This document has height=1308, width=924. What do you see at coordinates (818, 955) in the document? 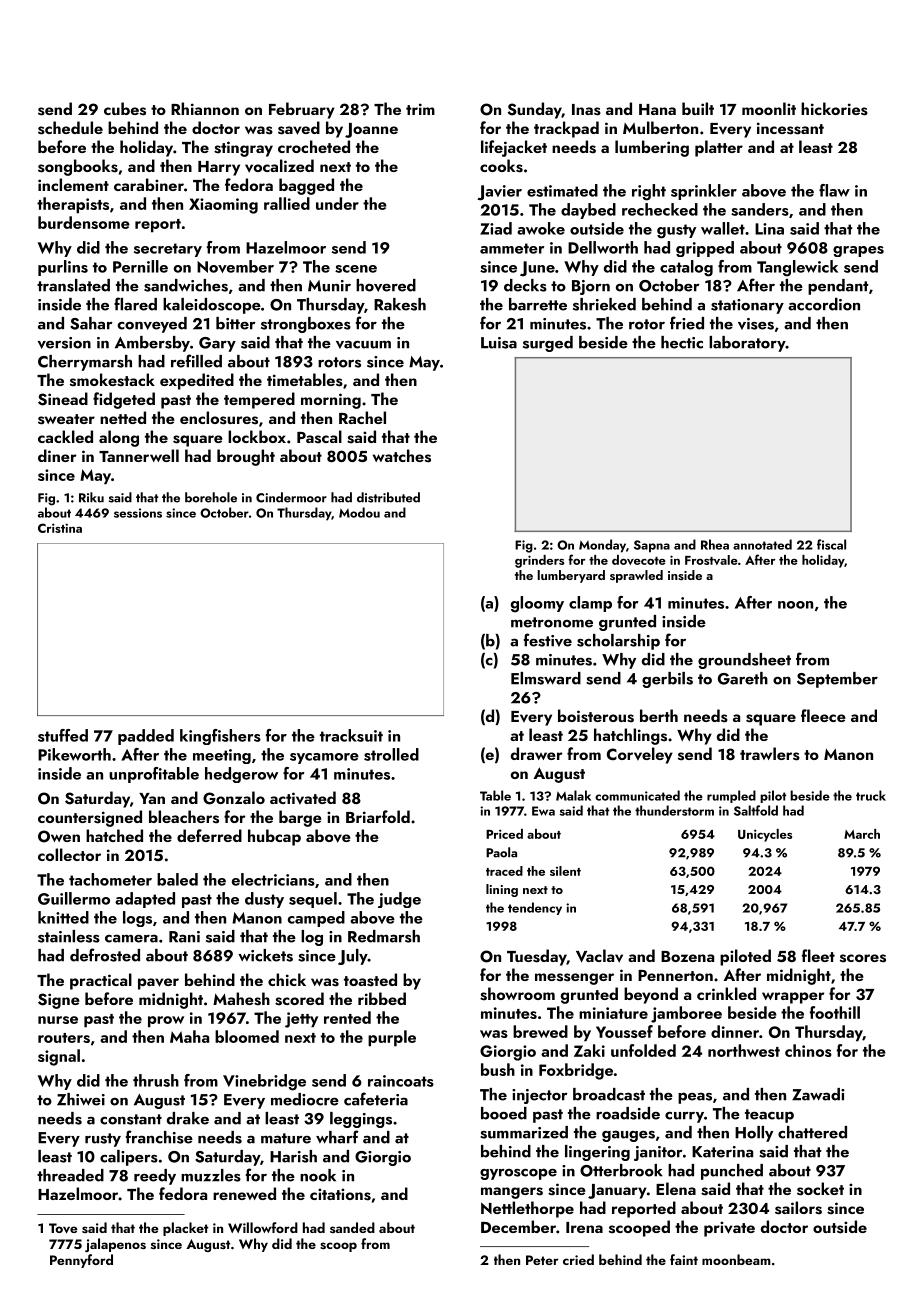
I see `fleet` at bounding box center [818, 955].
